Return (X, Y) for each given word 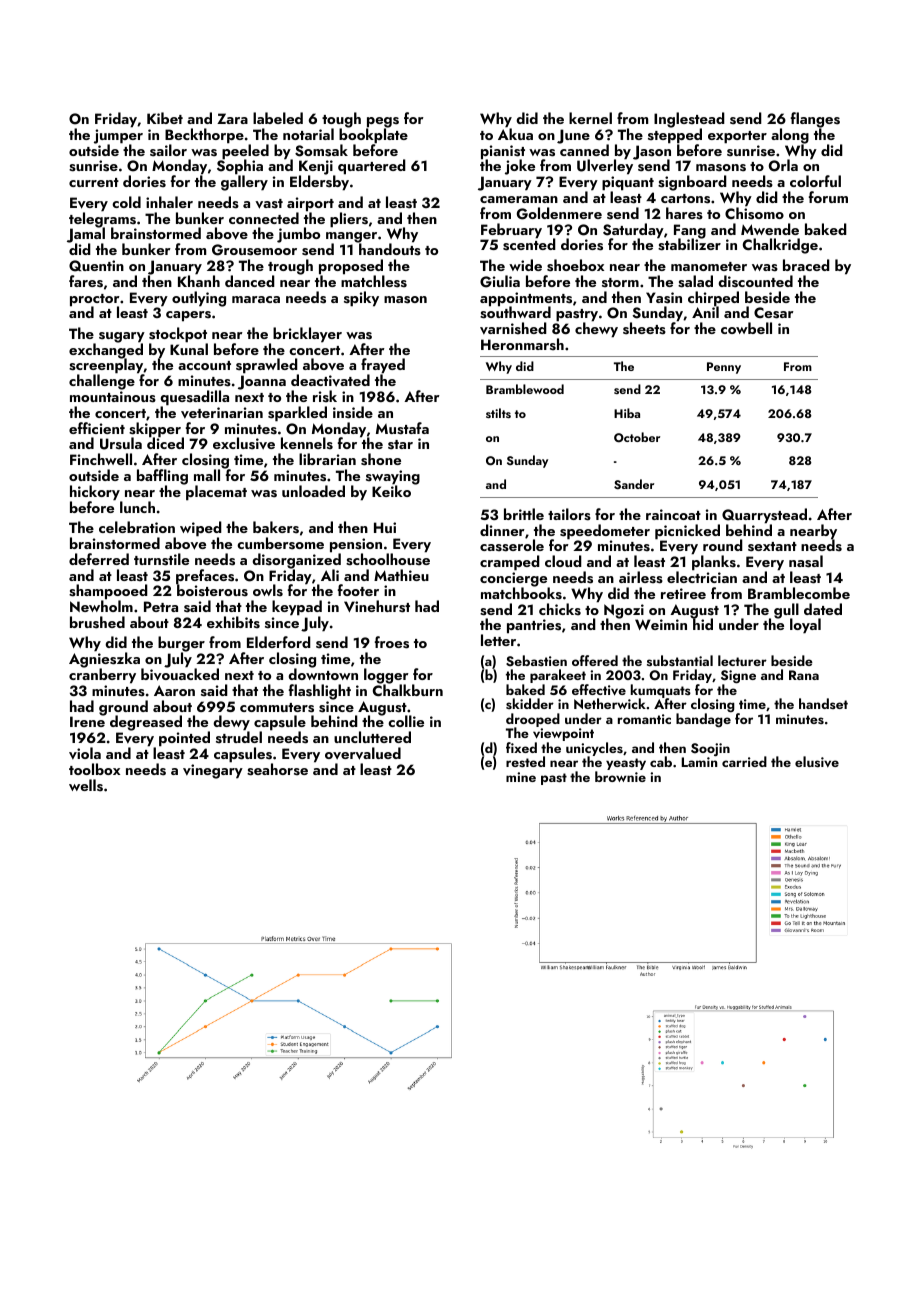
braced (806, 265)
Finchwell (101, 459)
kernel (590, 118)
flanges (815, 120)
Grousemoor (254, 250)
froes (392, 642)
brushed (97, 622)
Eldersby (319, 183)
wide (525, 265)
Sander (634, 484)
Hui (385, 527)
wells (86, 785)
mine (521, 777)
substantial (680, 660)
